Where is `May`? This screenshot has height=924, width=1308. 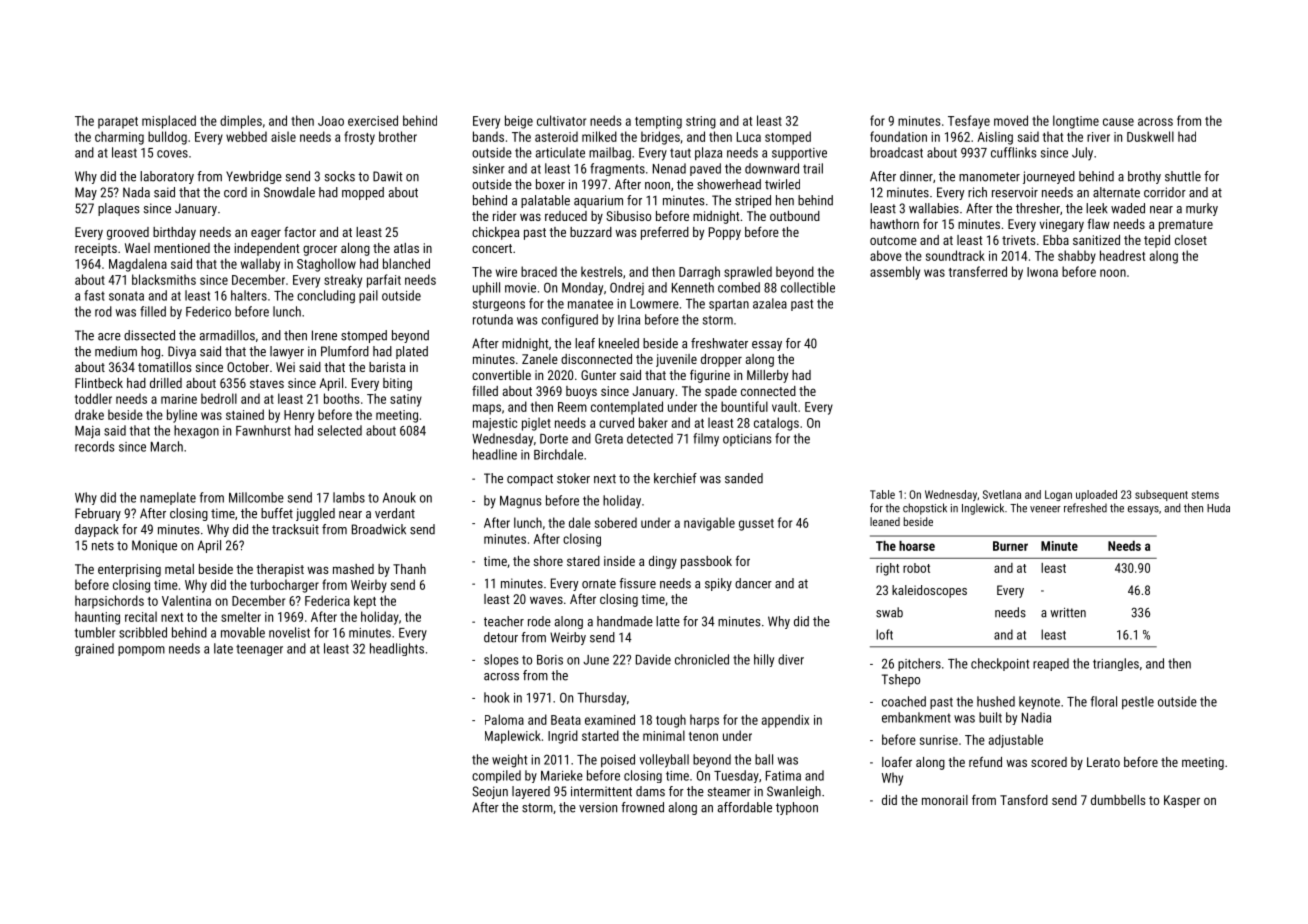 May is located at coordinates (86, 193).
